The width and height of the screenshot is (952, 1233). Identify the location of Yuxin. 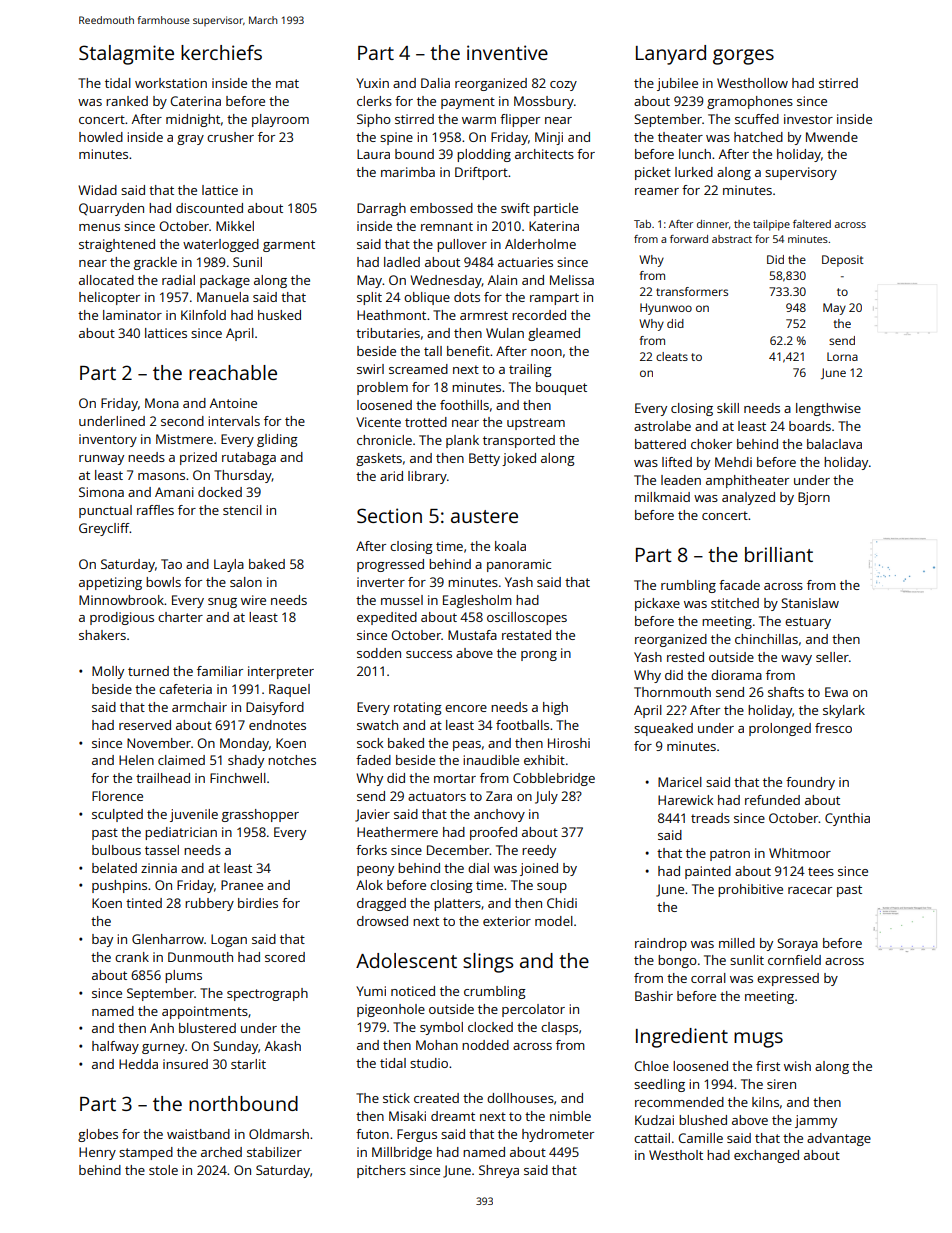
(372, 83).
